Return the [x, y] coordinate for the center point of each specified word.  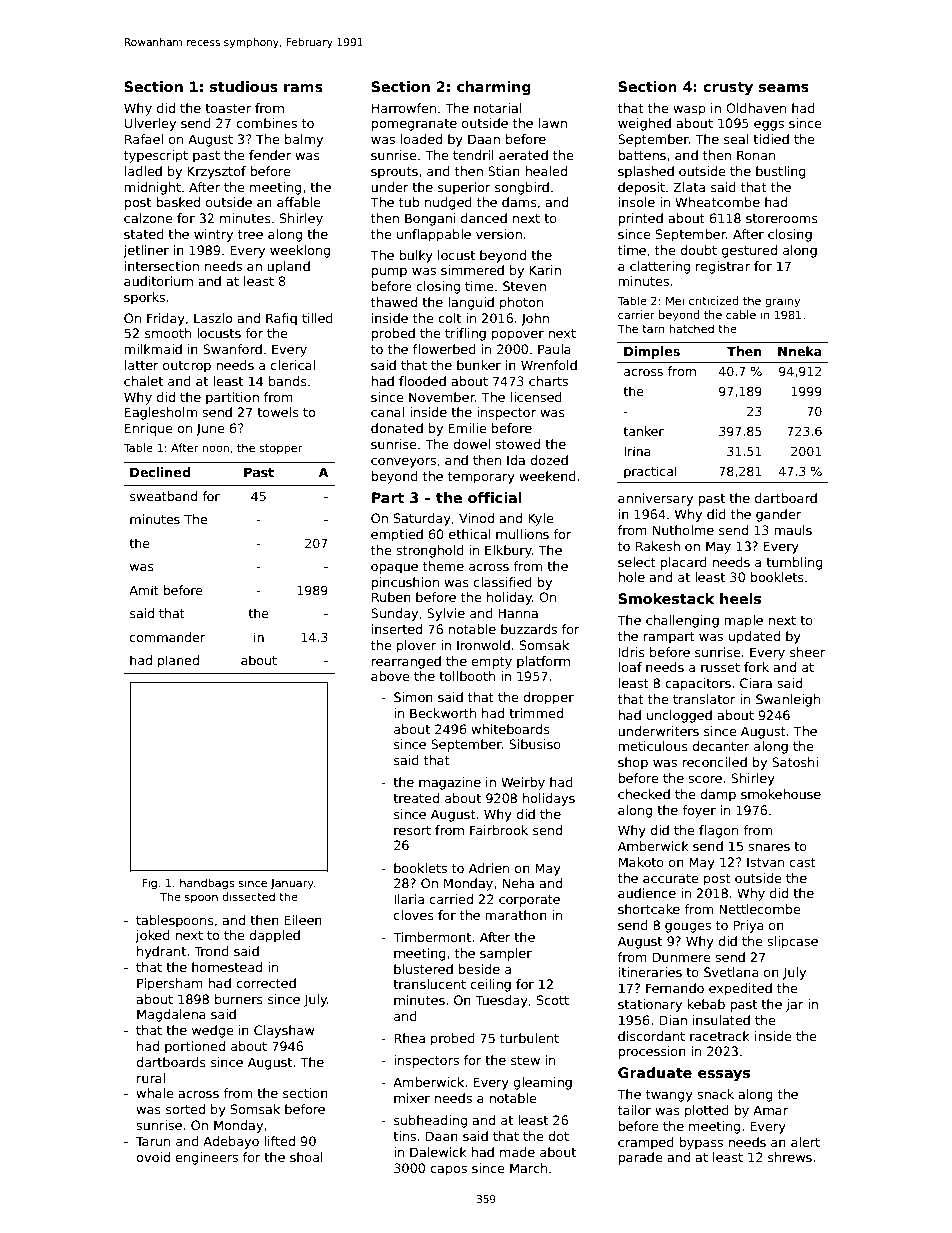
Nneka [800, 351]
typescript [156, 156]
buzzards [529, 629]
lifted [280, 1141]
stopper [280, 449]
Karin [545, 270]
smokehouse [781, 794]
